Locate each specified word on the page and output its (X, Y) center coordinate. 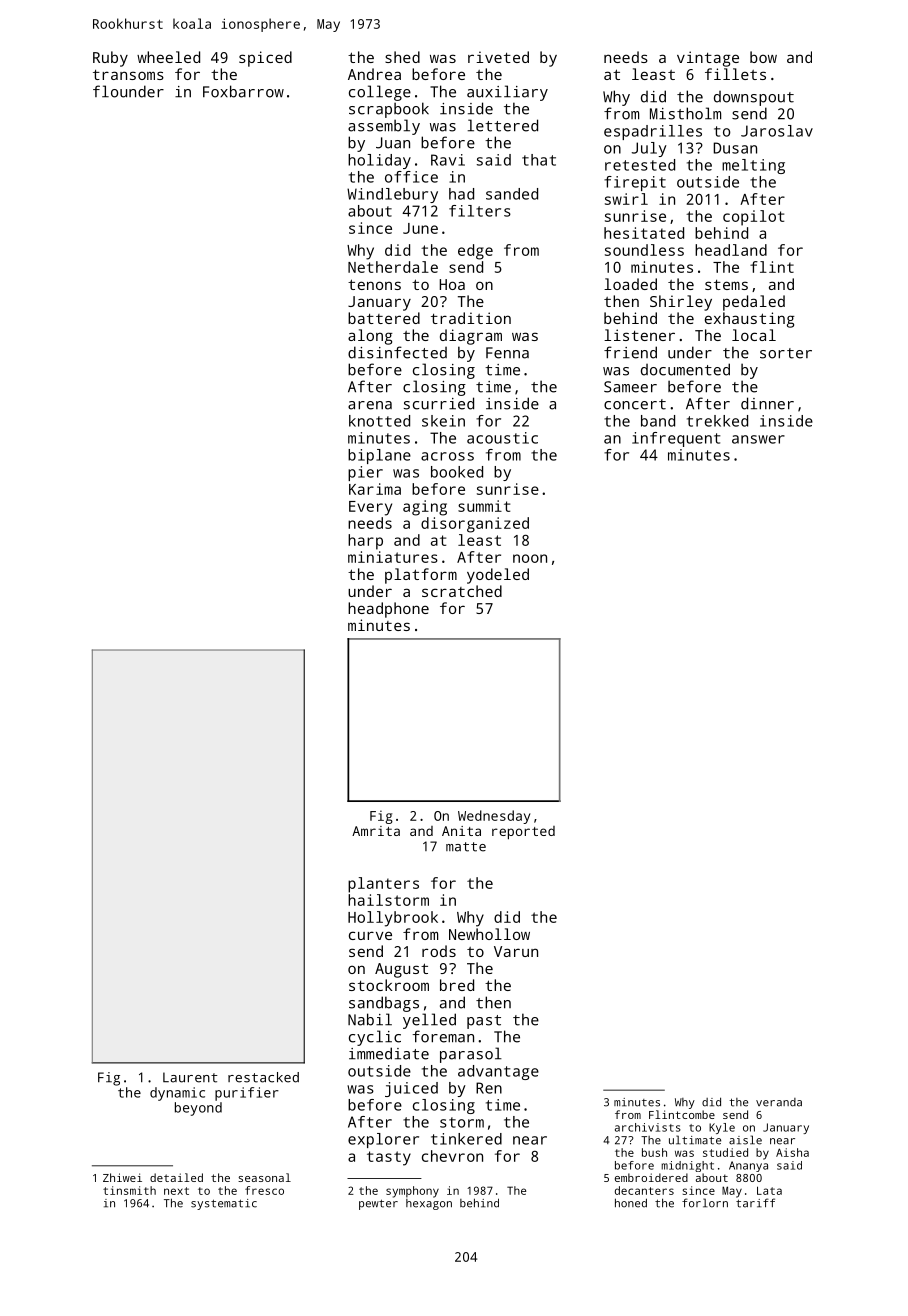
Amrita (376, 831)
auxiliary (507, 93)
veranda (779, 1102)
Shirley (681, 303)
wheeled (168, 57)
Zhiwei (122, 1177)
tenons (374, 284)
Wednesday (494, 817)
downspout (754, 98)
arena (370, 405)
